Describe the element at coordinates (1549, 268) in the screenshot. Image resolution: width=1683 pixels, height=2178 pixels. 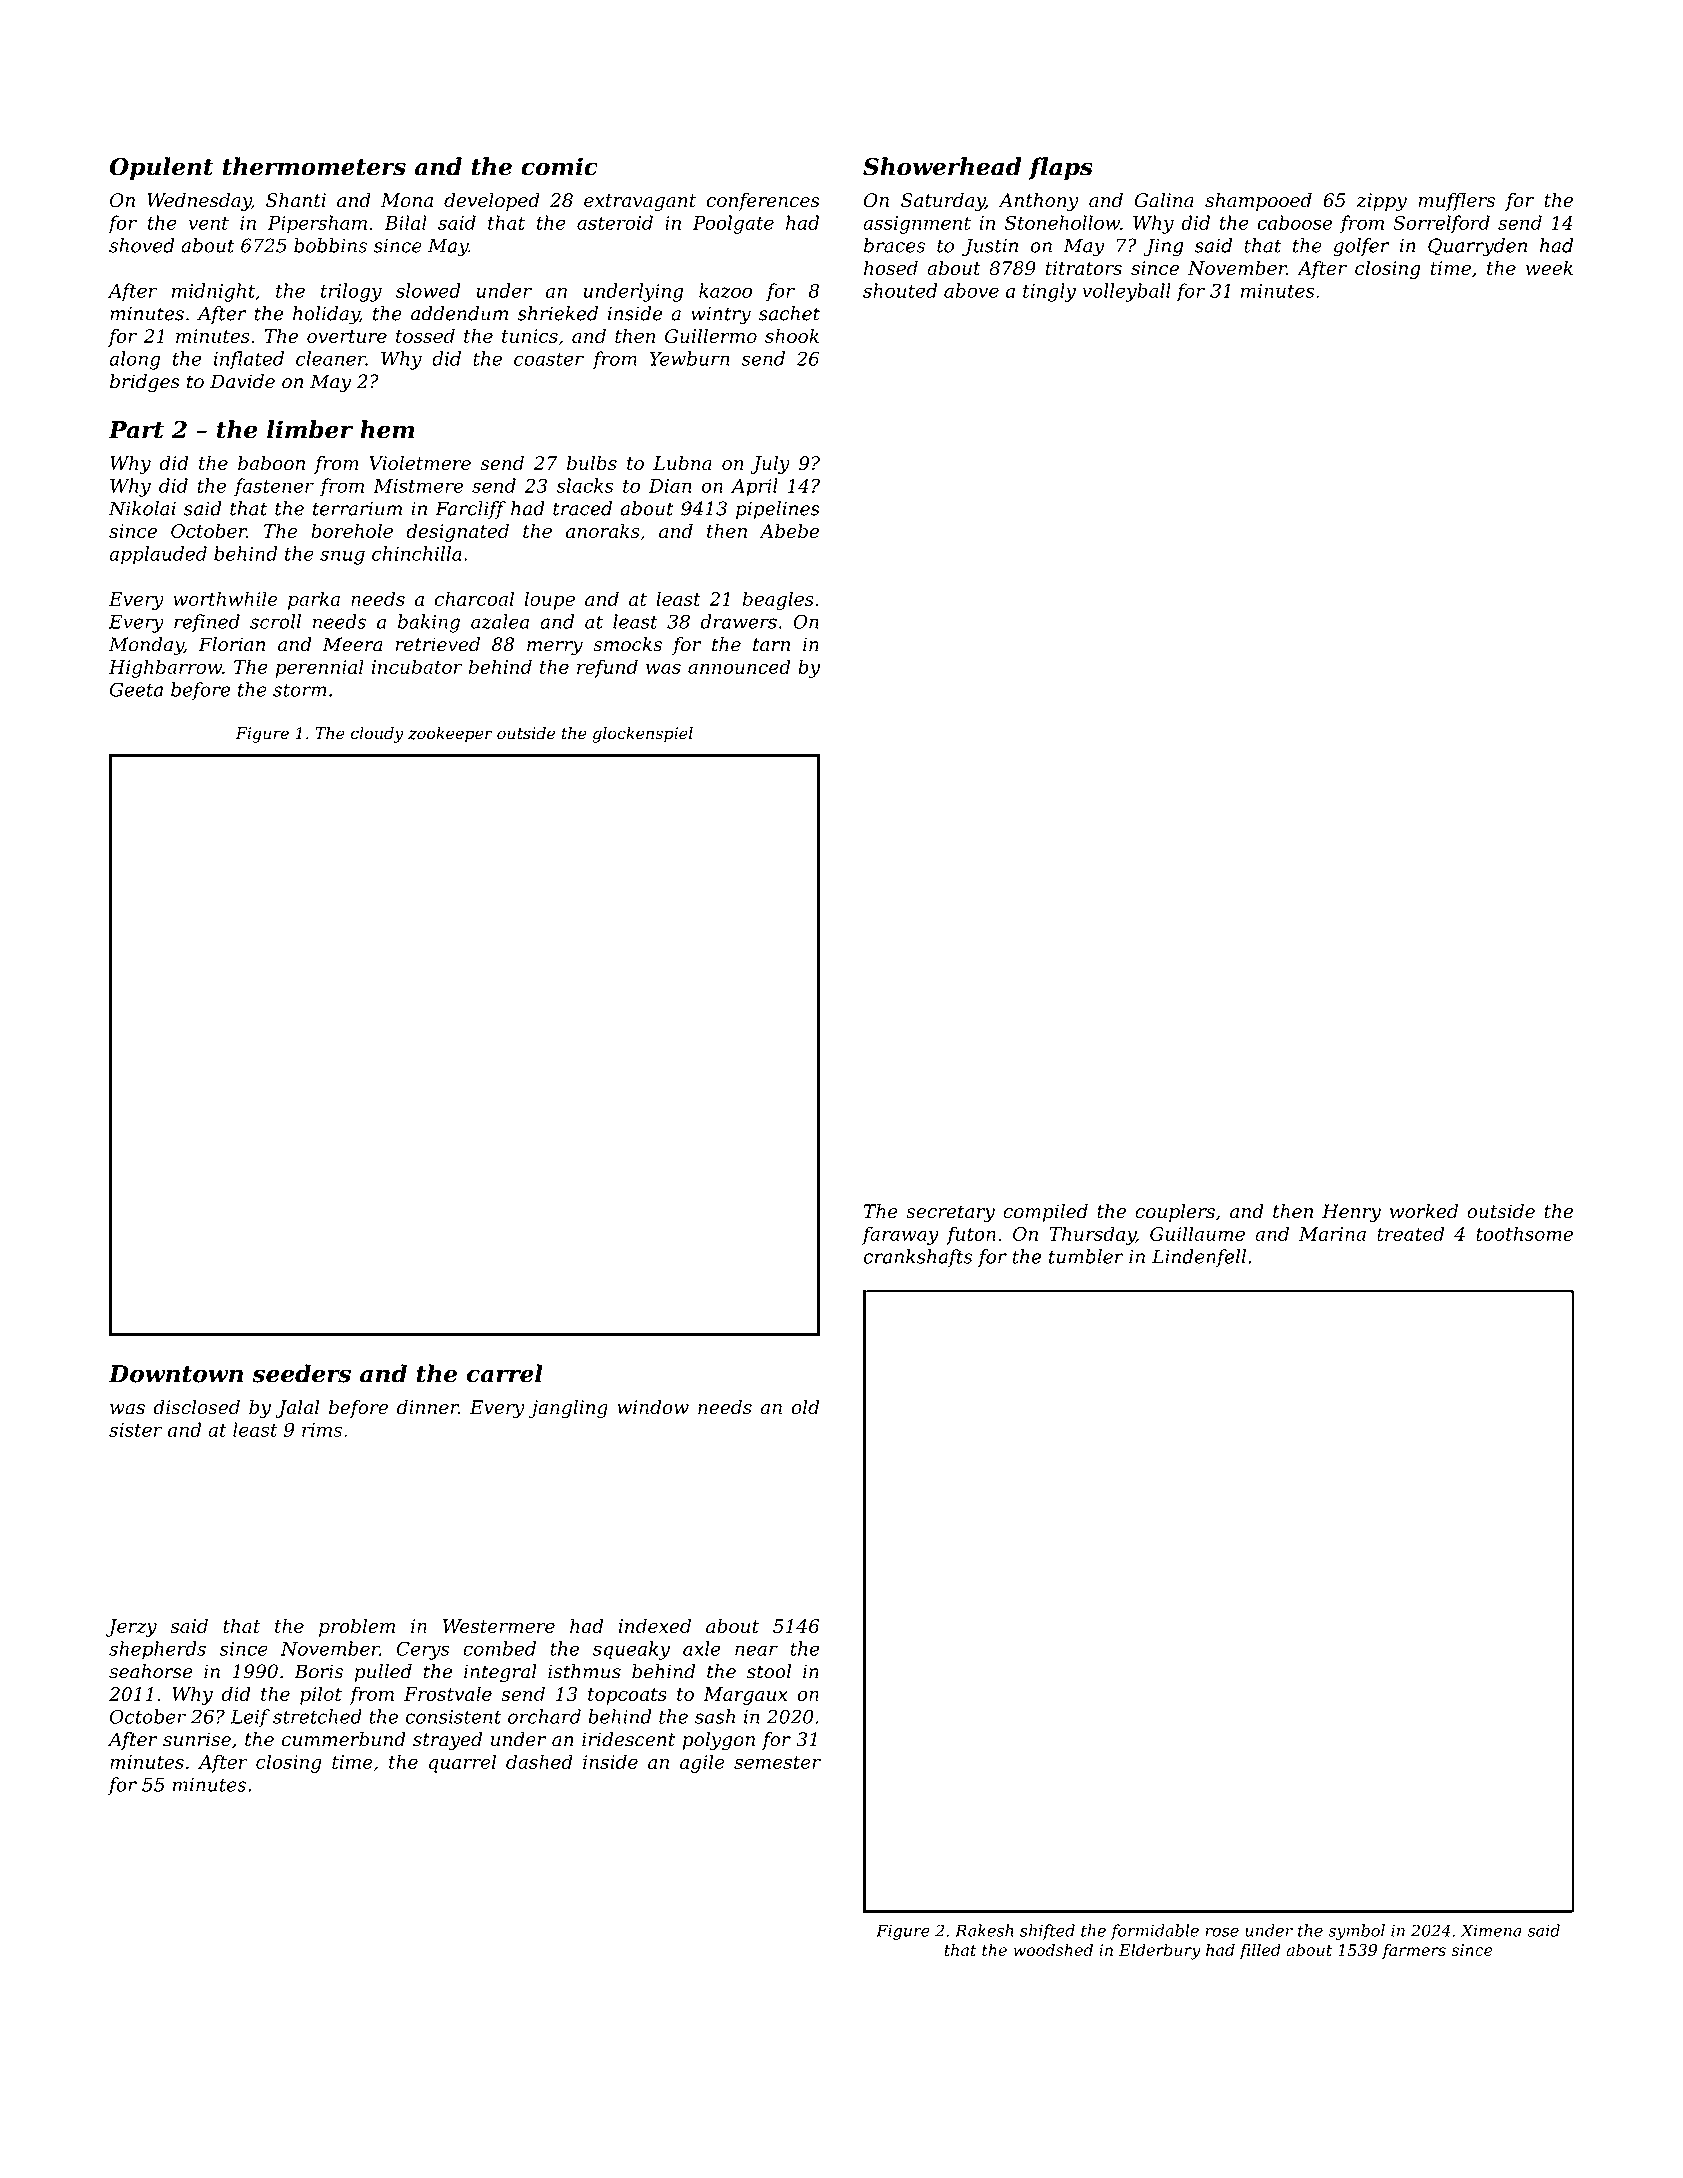
I see `week` at that location.
